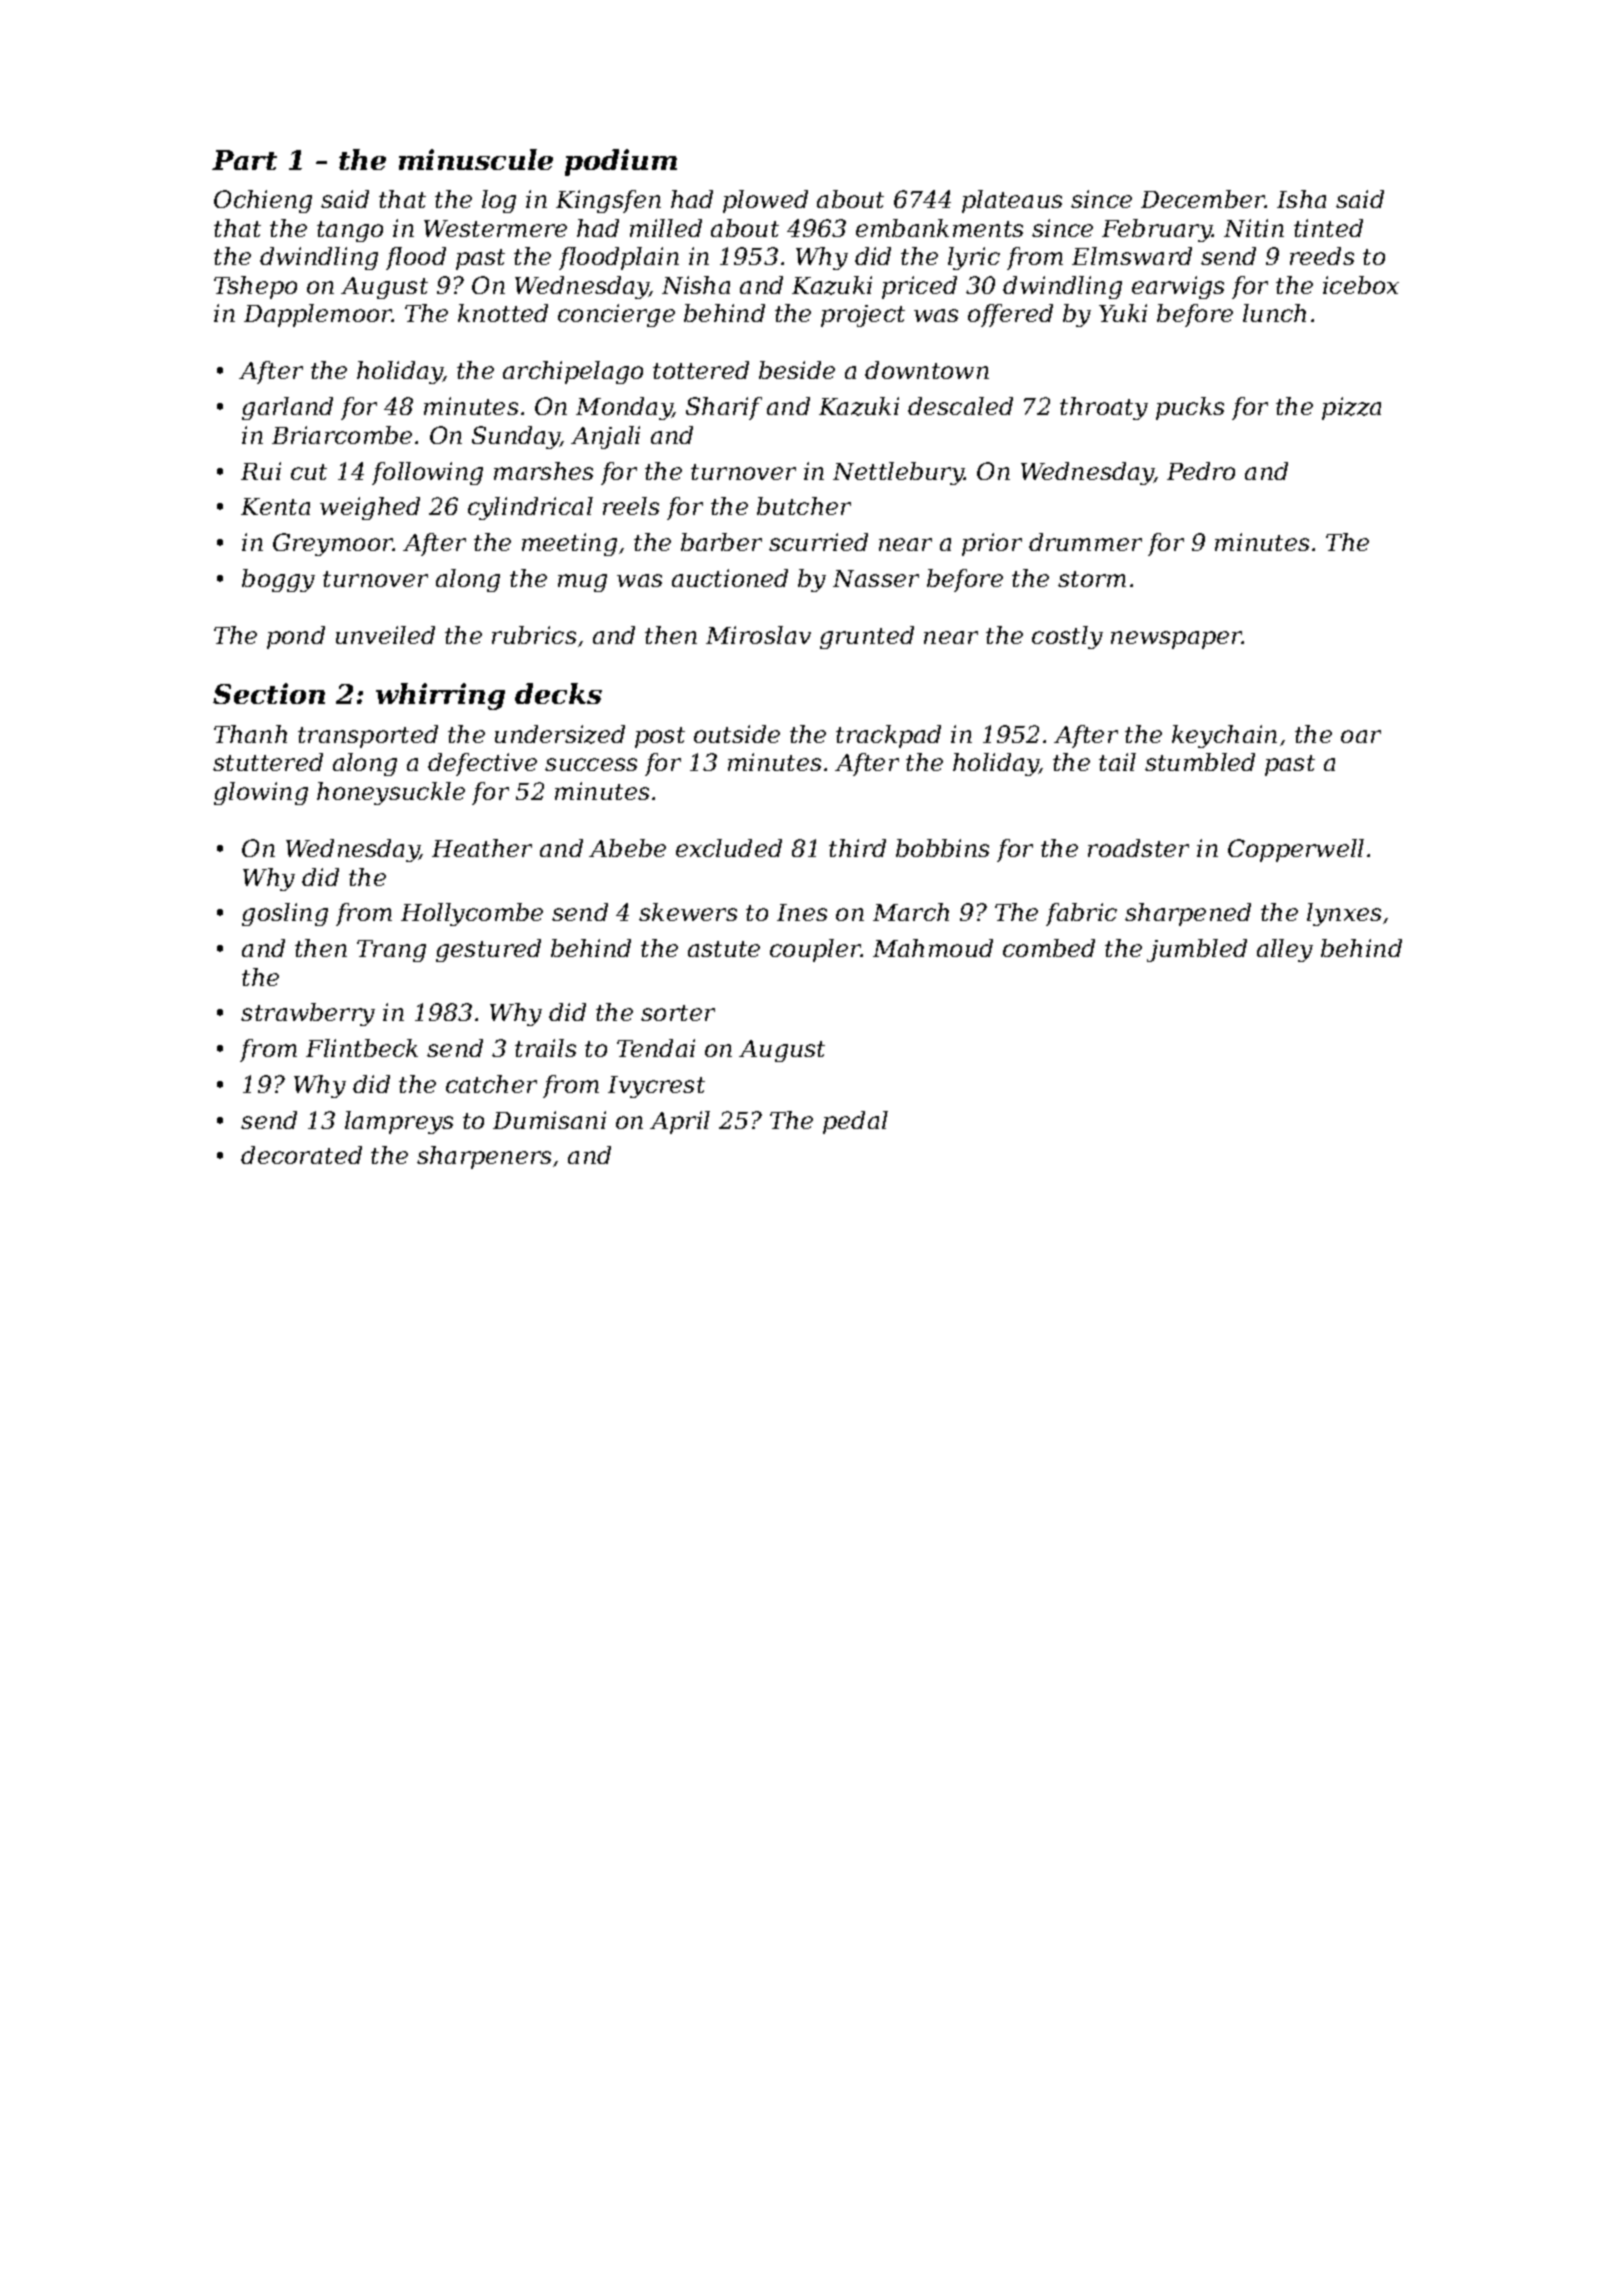  Describe the element at coordinates (261, 793) in the page. I see `glowing` at that location.
